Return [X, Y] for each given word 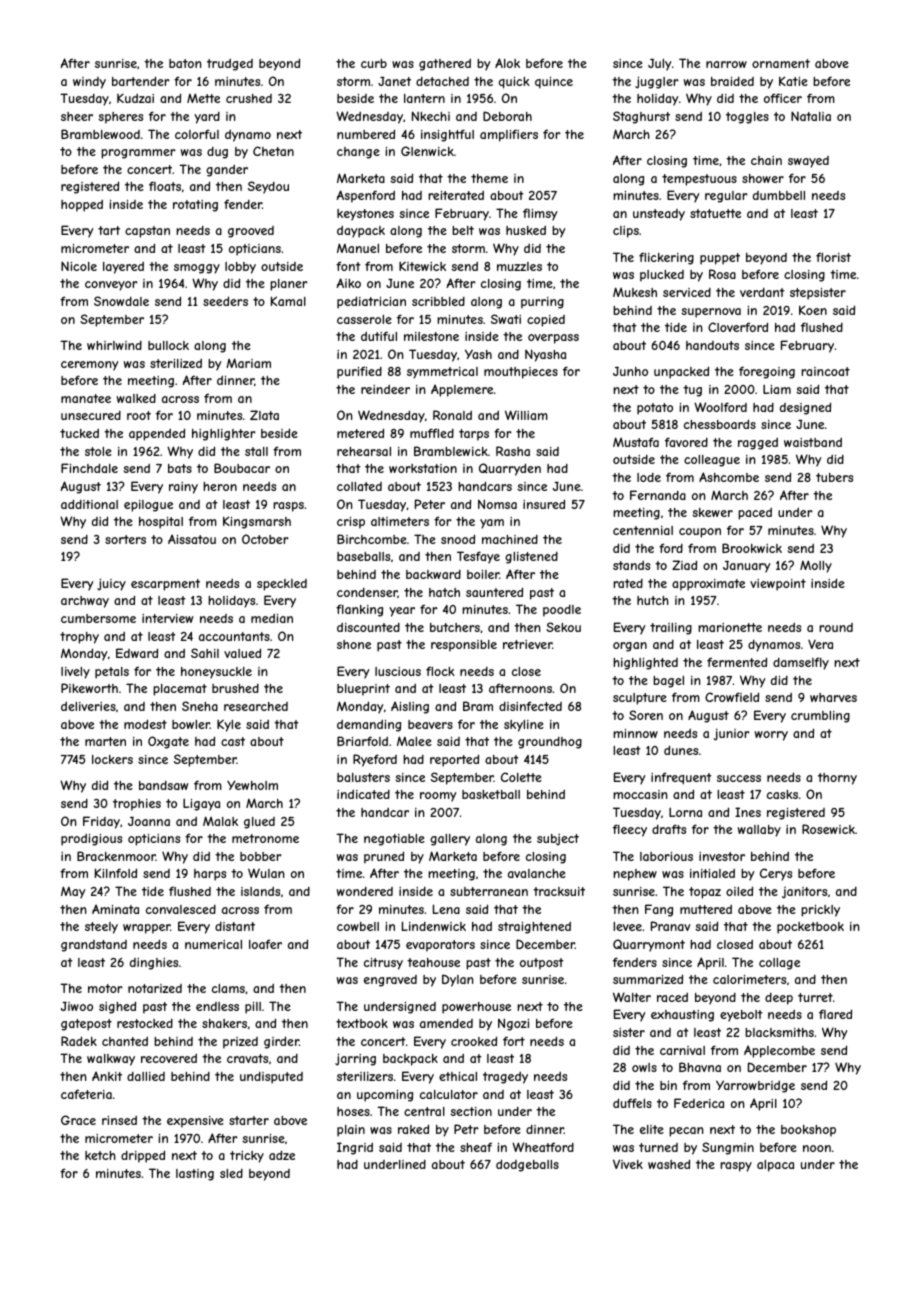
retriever [527, 644]
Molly [816, 566]
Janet [394, 81]
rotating [195, 206]
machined [510, 539]
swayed [808, 162]
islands [260, 891]
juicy [111, 584]
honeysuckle [216, 673]
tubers [834, 477]
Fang [659, 910]
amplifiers [509, 135]
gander [227, 171]
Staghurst [641, 117]
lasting [195, 1175]
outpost [542, 964]
